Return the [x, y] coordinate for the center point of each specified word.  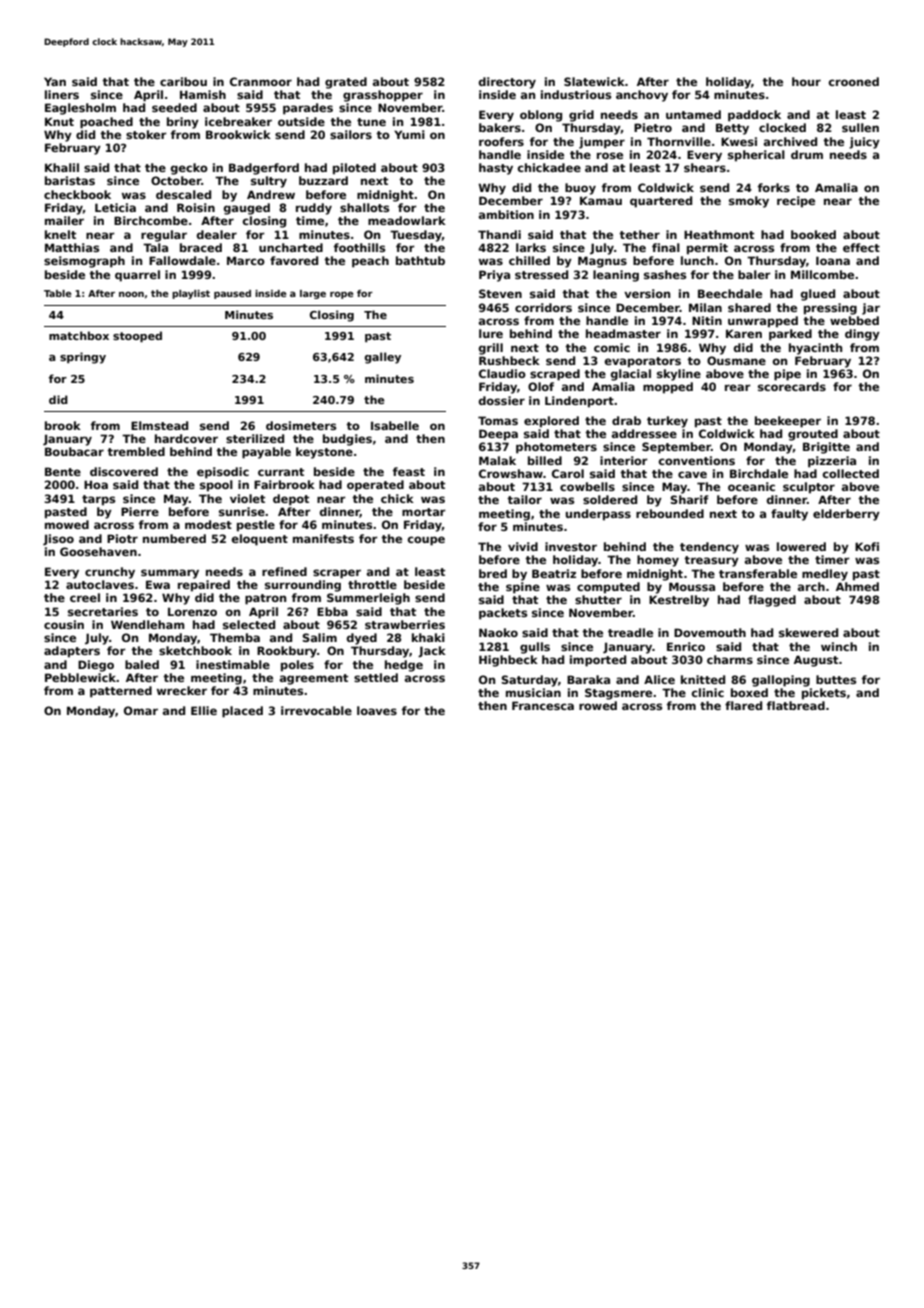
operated [375, 486]
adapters [72, 652]
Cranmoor [261, 81]
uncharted [291, 247]
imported [598, 661]
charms [730, 659]
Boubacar [74, 451]
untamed [693, 114]
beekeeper [788, 422]
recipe [796, 202]
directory [507, 83]
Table [57, 293]
